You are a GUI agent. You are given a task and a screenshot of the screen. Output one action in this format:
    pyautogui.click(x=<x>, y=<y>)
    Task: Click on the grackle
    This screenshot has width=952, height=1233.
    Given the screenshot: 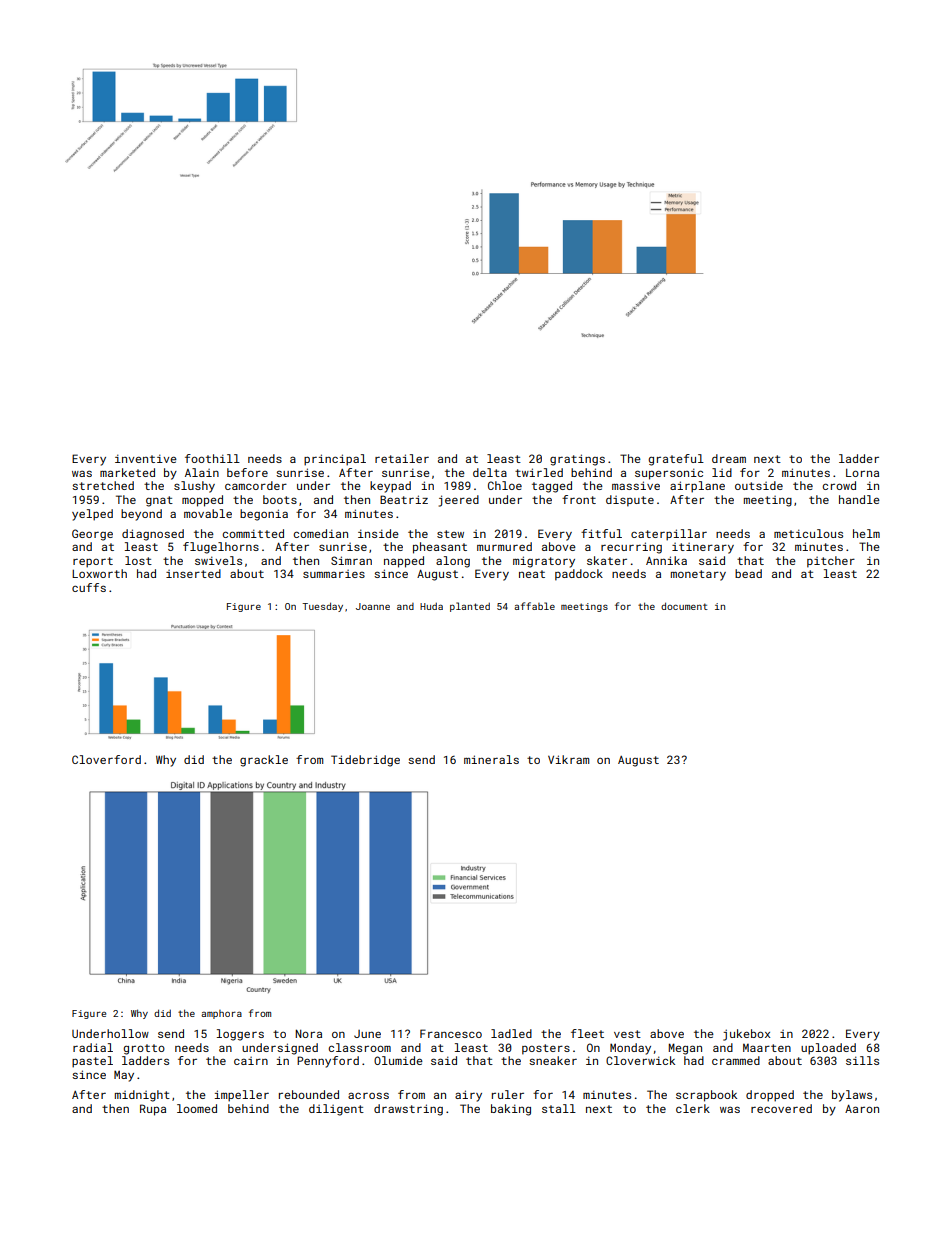 What is the action you would take?
    pyautogui.click(x=264, y=761)
